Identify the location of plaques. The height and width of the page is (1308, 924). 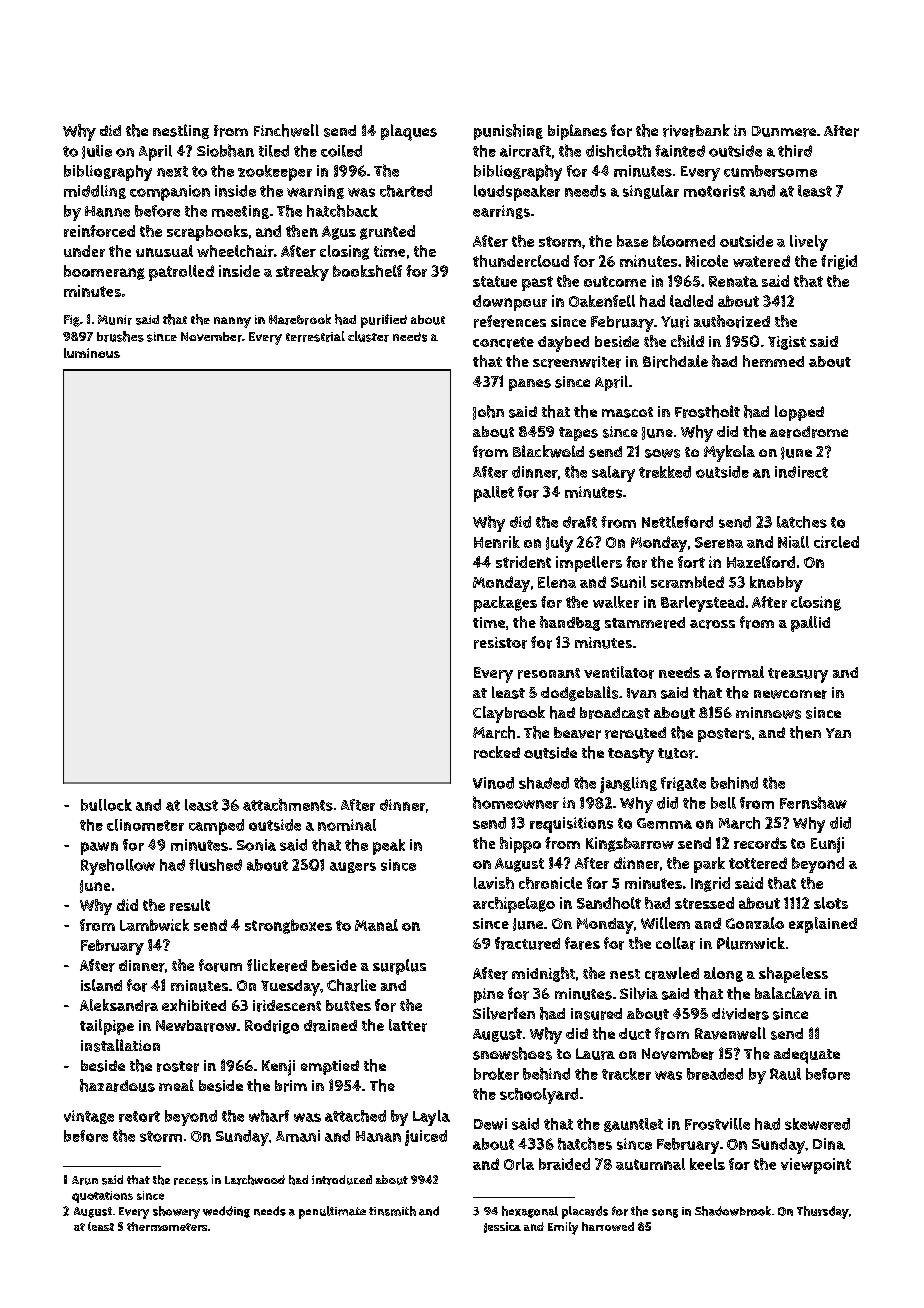
(409, 132).
